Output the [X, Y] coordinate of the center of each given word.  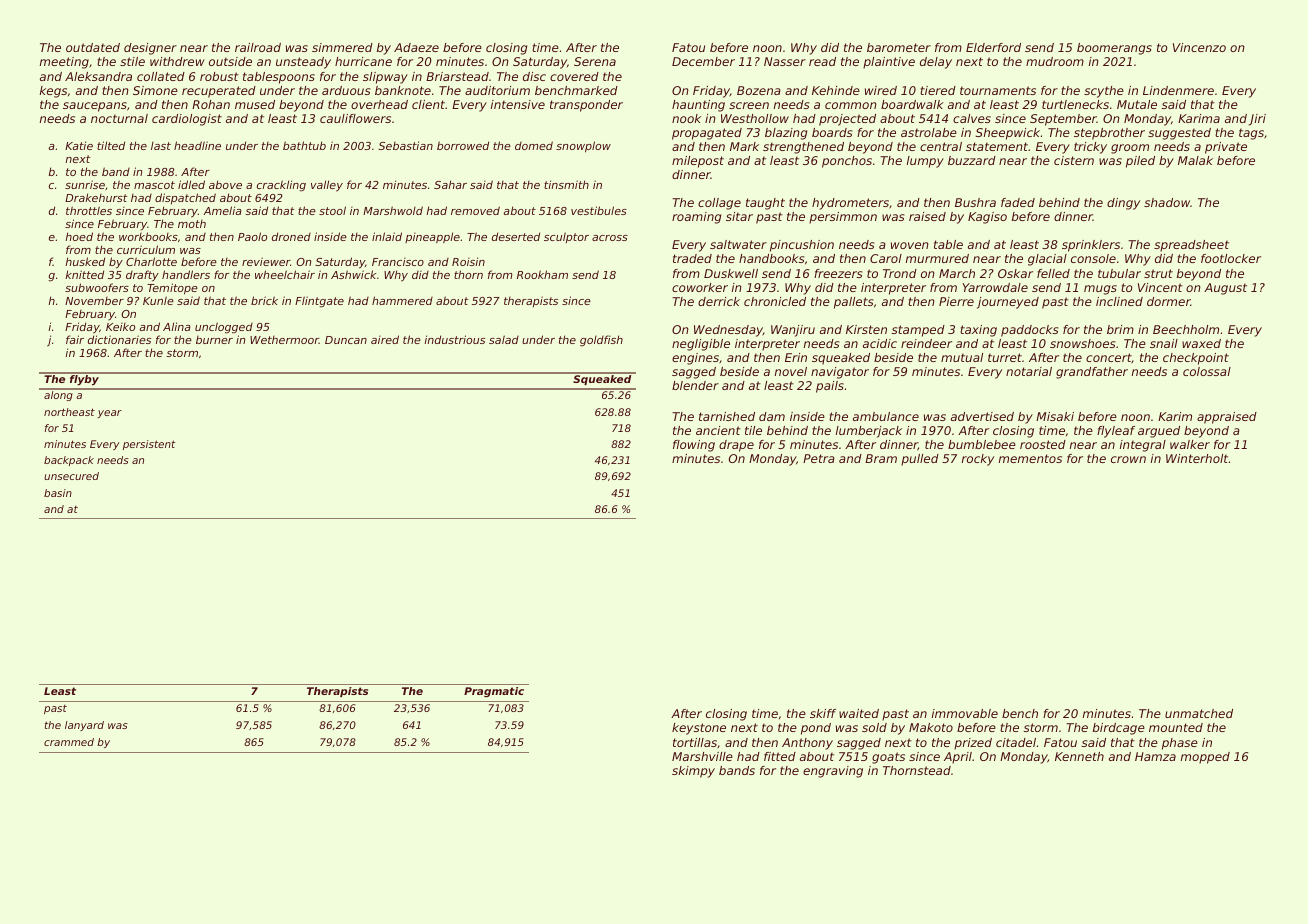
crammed [69, 742]
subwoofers [97, 287]
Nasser [785, 61]
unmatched [1199, 713]
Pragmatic [494, 692]
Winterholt [1197, 458]
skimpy [693, 772]
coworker [700, 287]
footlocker [1231, 258]
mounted [1176, 727]
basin [58, 493]
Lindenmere [1178, 90]
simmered [342, 47]
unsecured [71, 476]
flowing [694, 446]
